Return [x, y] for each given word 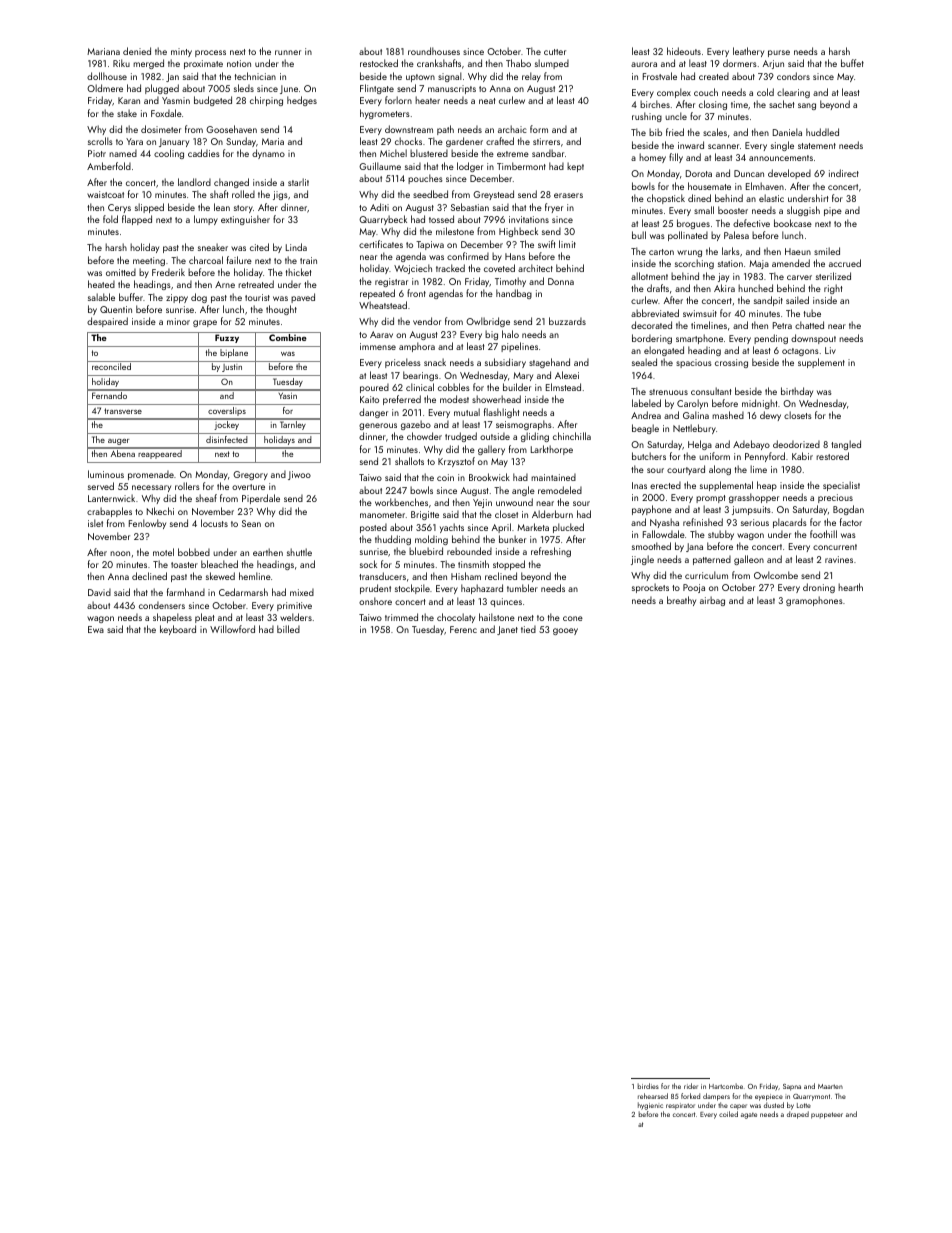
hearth [850, 587]
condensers [162, 605]
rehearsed [653, 1096]
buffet [852, 63]
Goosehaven [231, 129]
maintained [553, 477]
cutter [555, 52]
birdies [648, 1086]
